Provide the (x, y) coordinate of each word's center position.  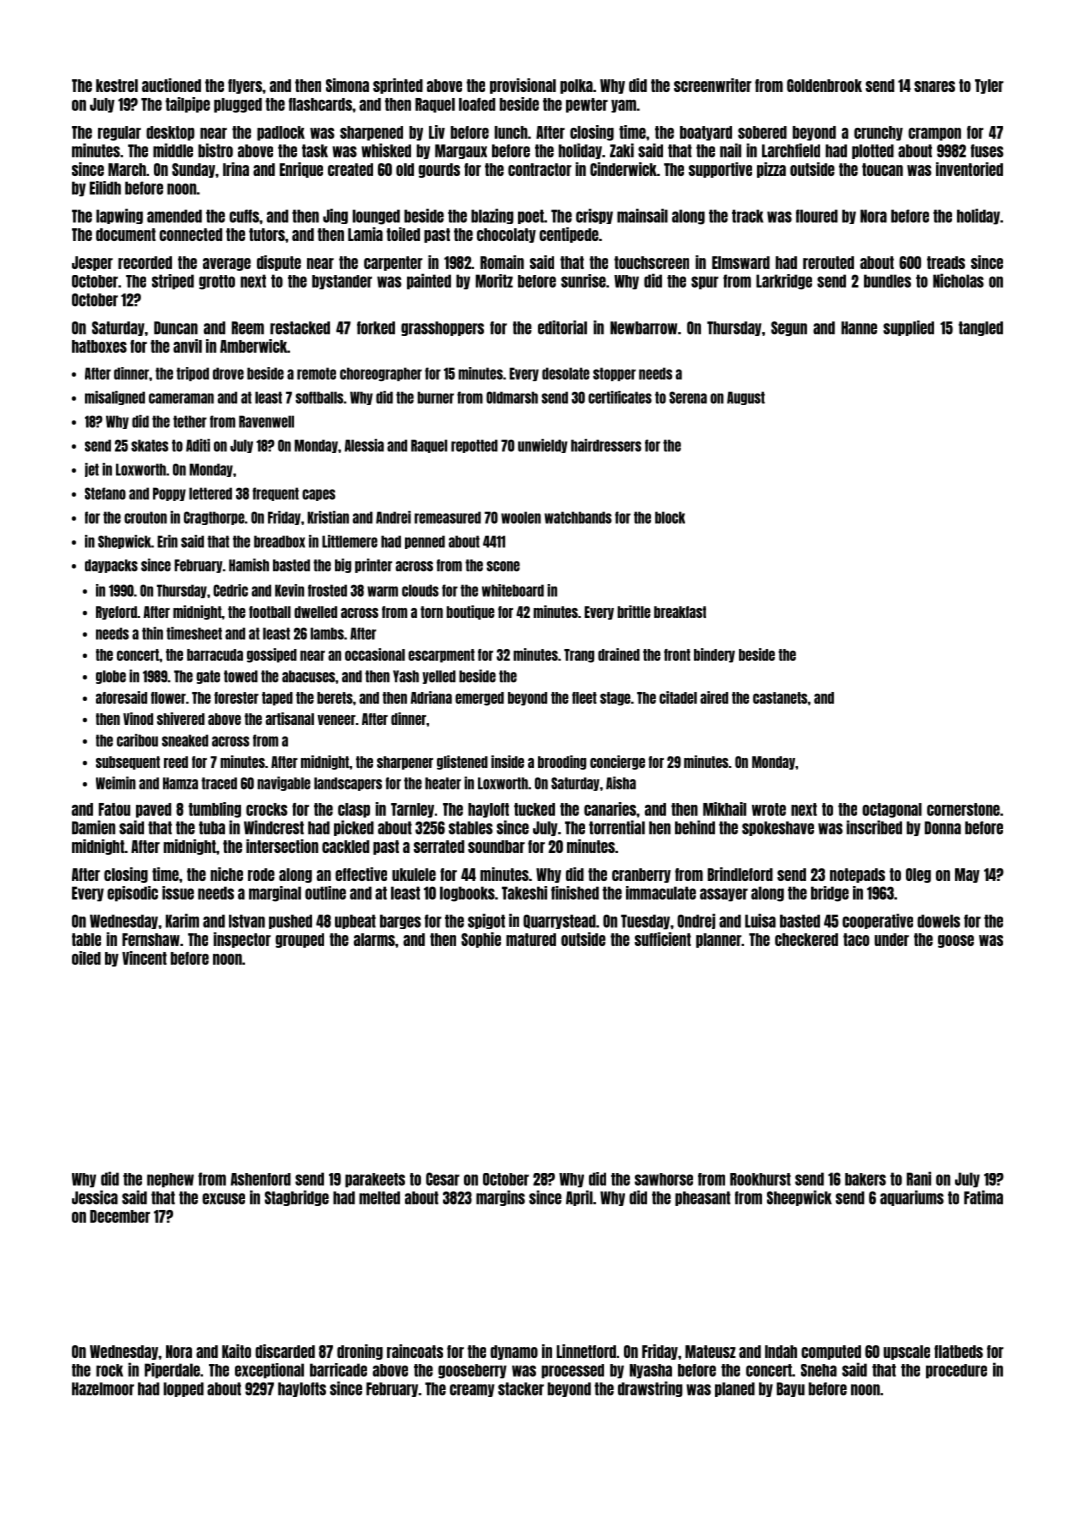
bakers (865, 1179)
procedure (956, 1371)
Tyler (989, 86)
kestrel (117, 85)
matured (531, 939)
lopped (184, 1389)
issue (178, 893)
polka (576, 86)
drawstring (650, 1389)
